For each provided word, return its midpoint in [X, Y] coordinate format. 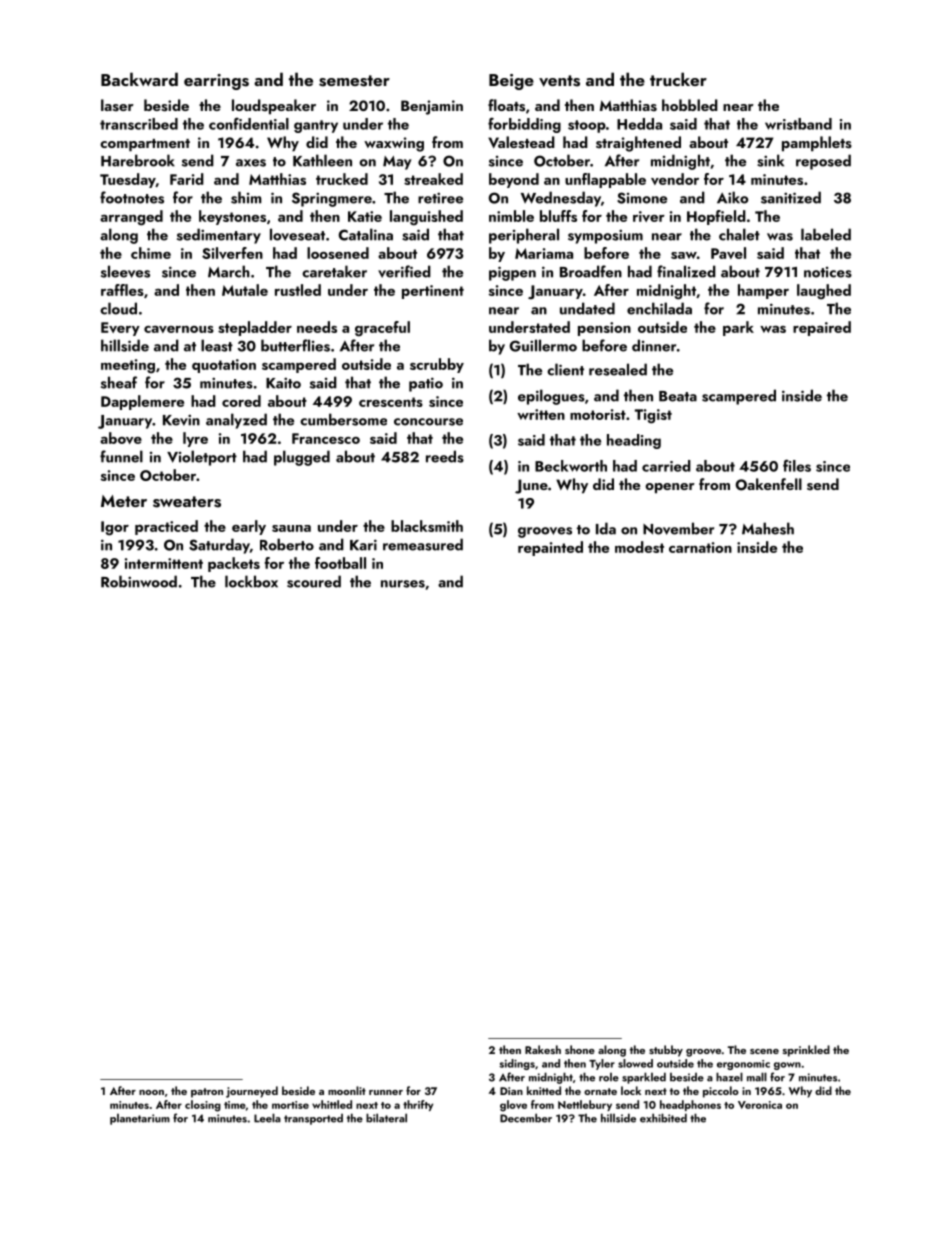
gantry [316, 126]
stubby [666, 1051]
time [235, 1105]
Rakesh [543, 1049]
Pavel [728, 253]
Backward [139, 79]
